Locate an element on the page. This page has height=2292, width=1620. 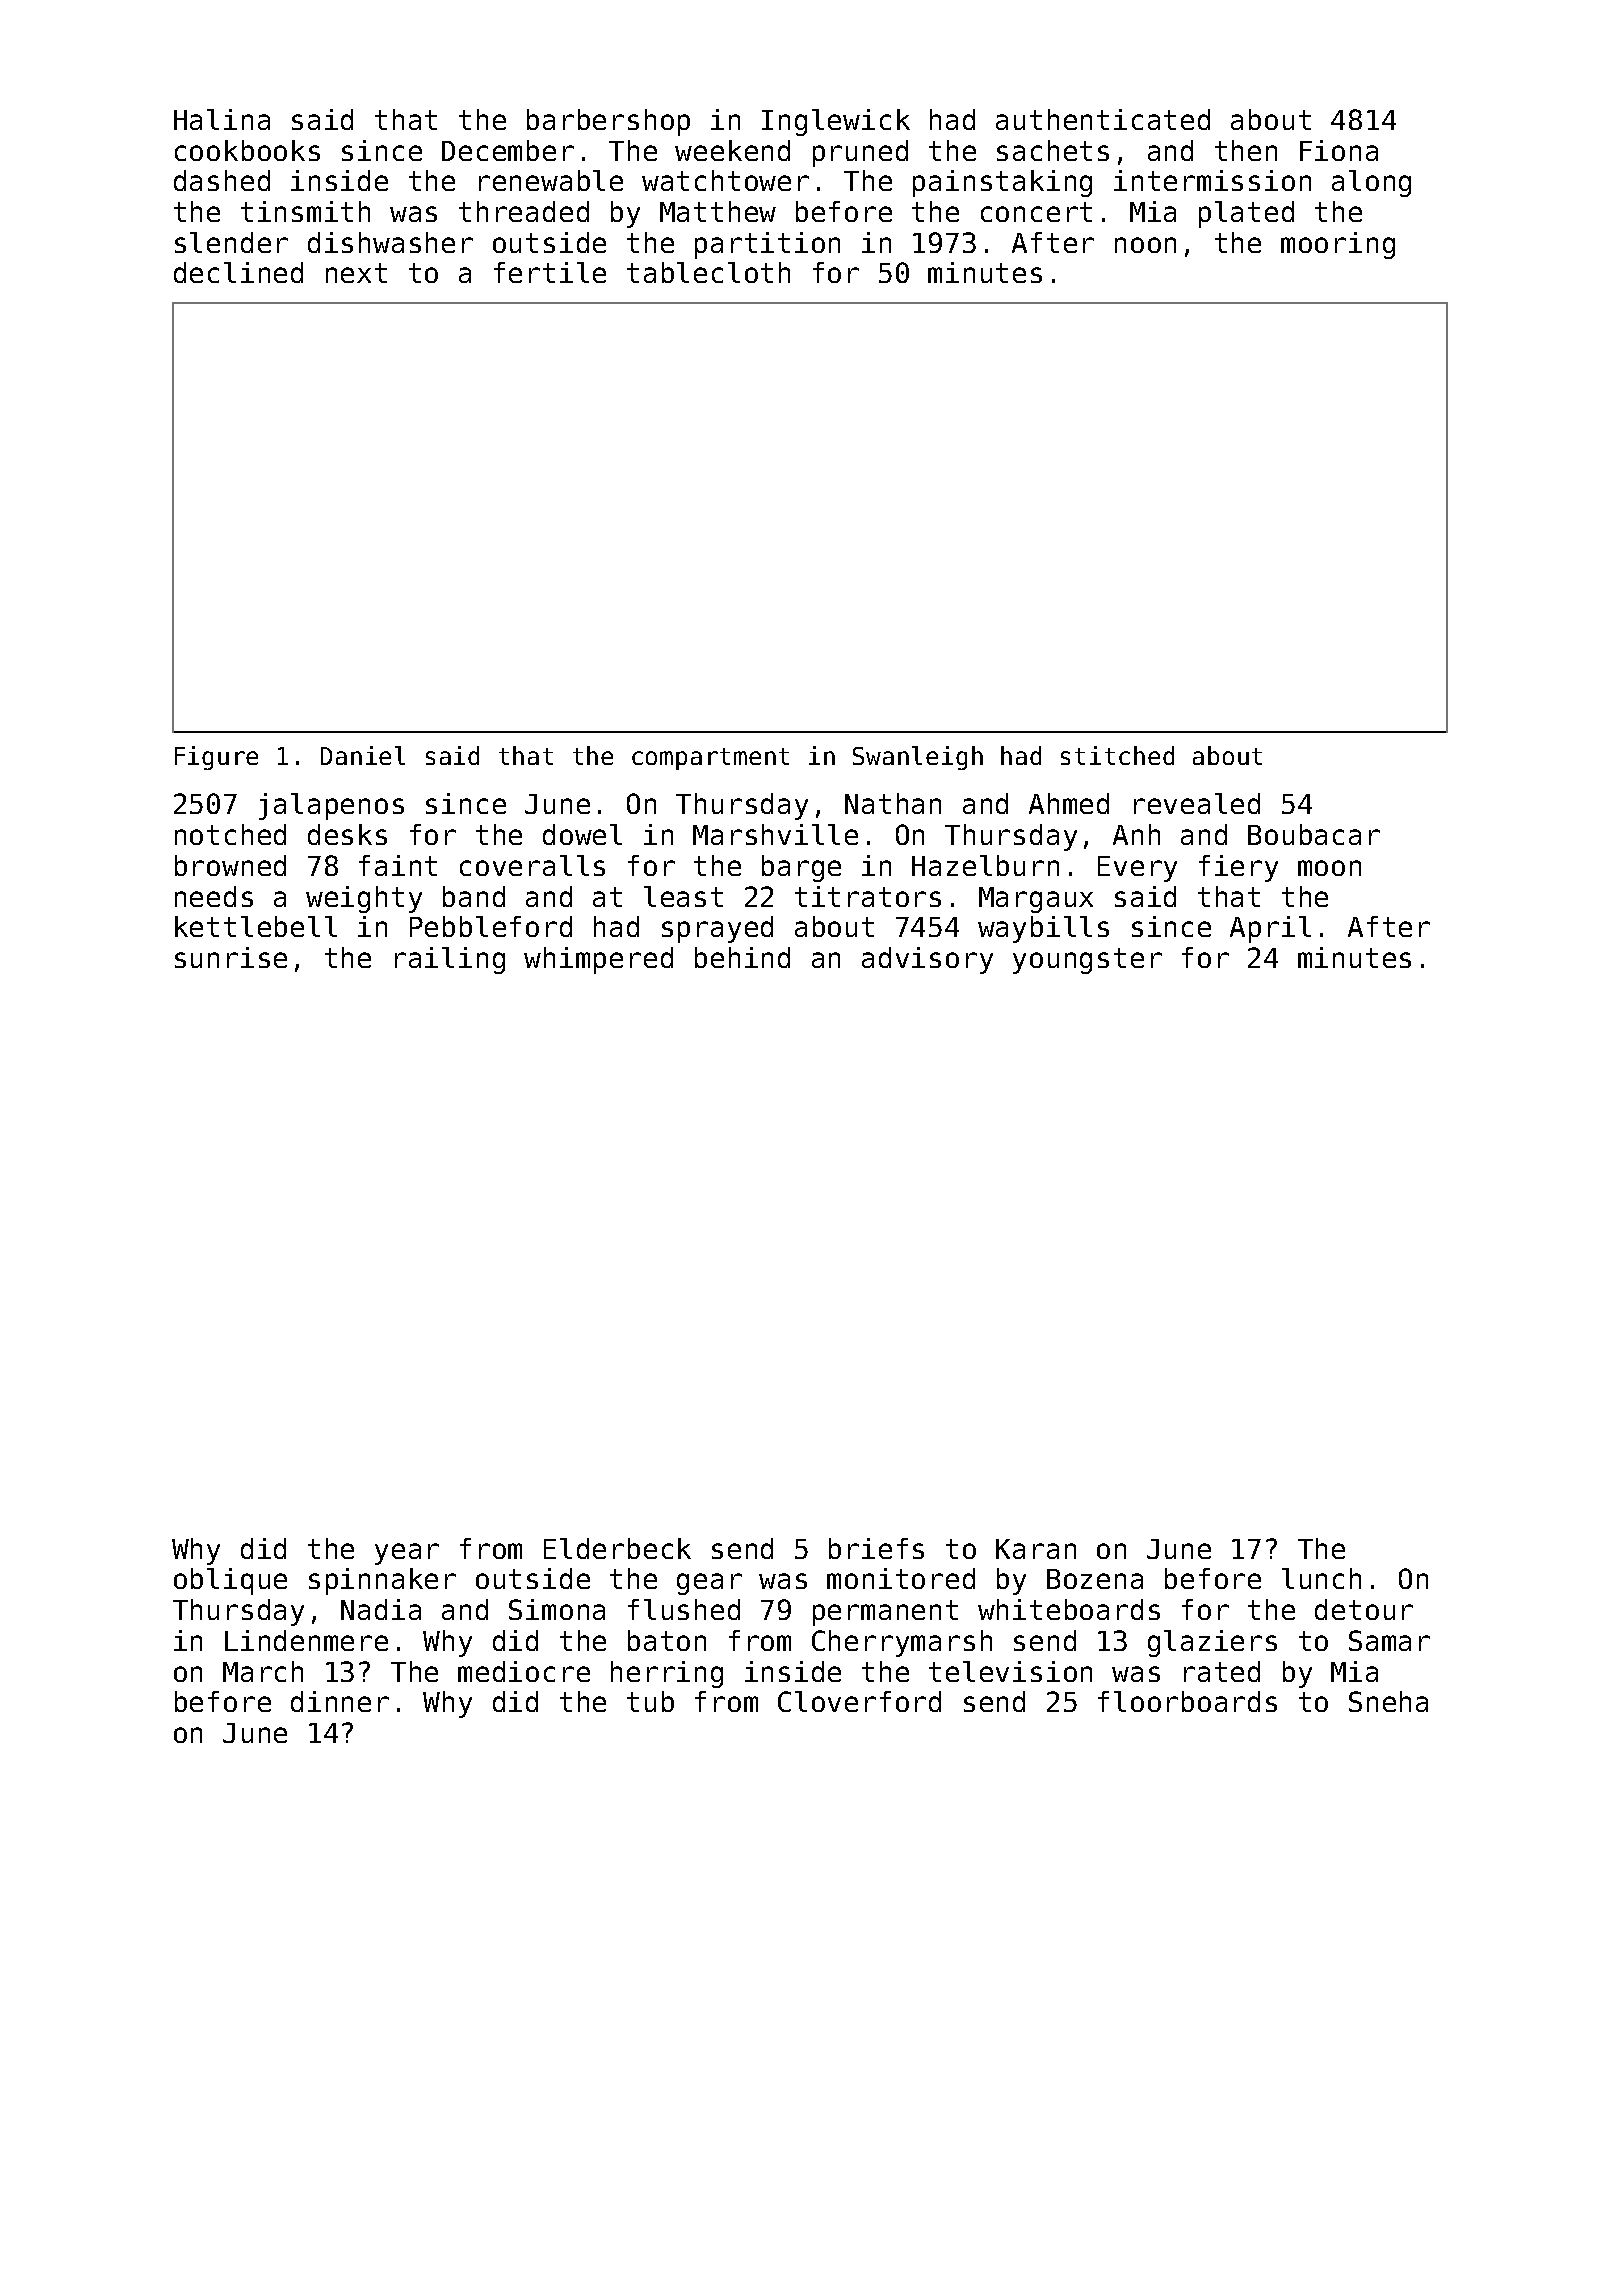
lunch is located at coordinates (1321, 1578).
